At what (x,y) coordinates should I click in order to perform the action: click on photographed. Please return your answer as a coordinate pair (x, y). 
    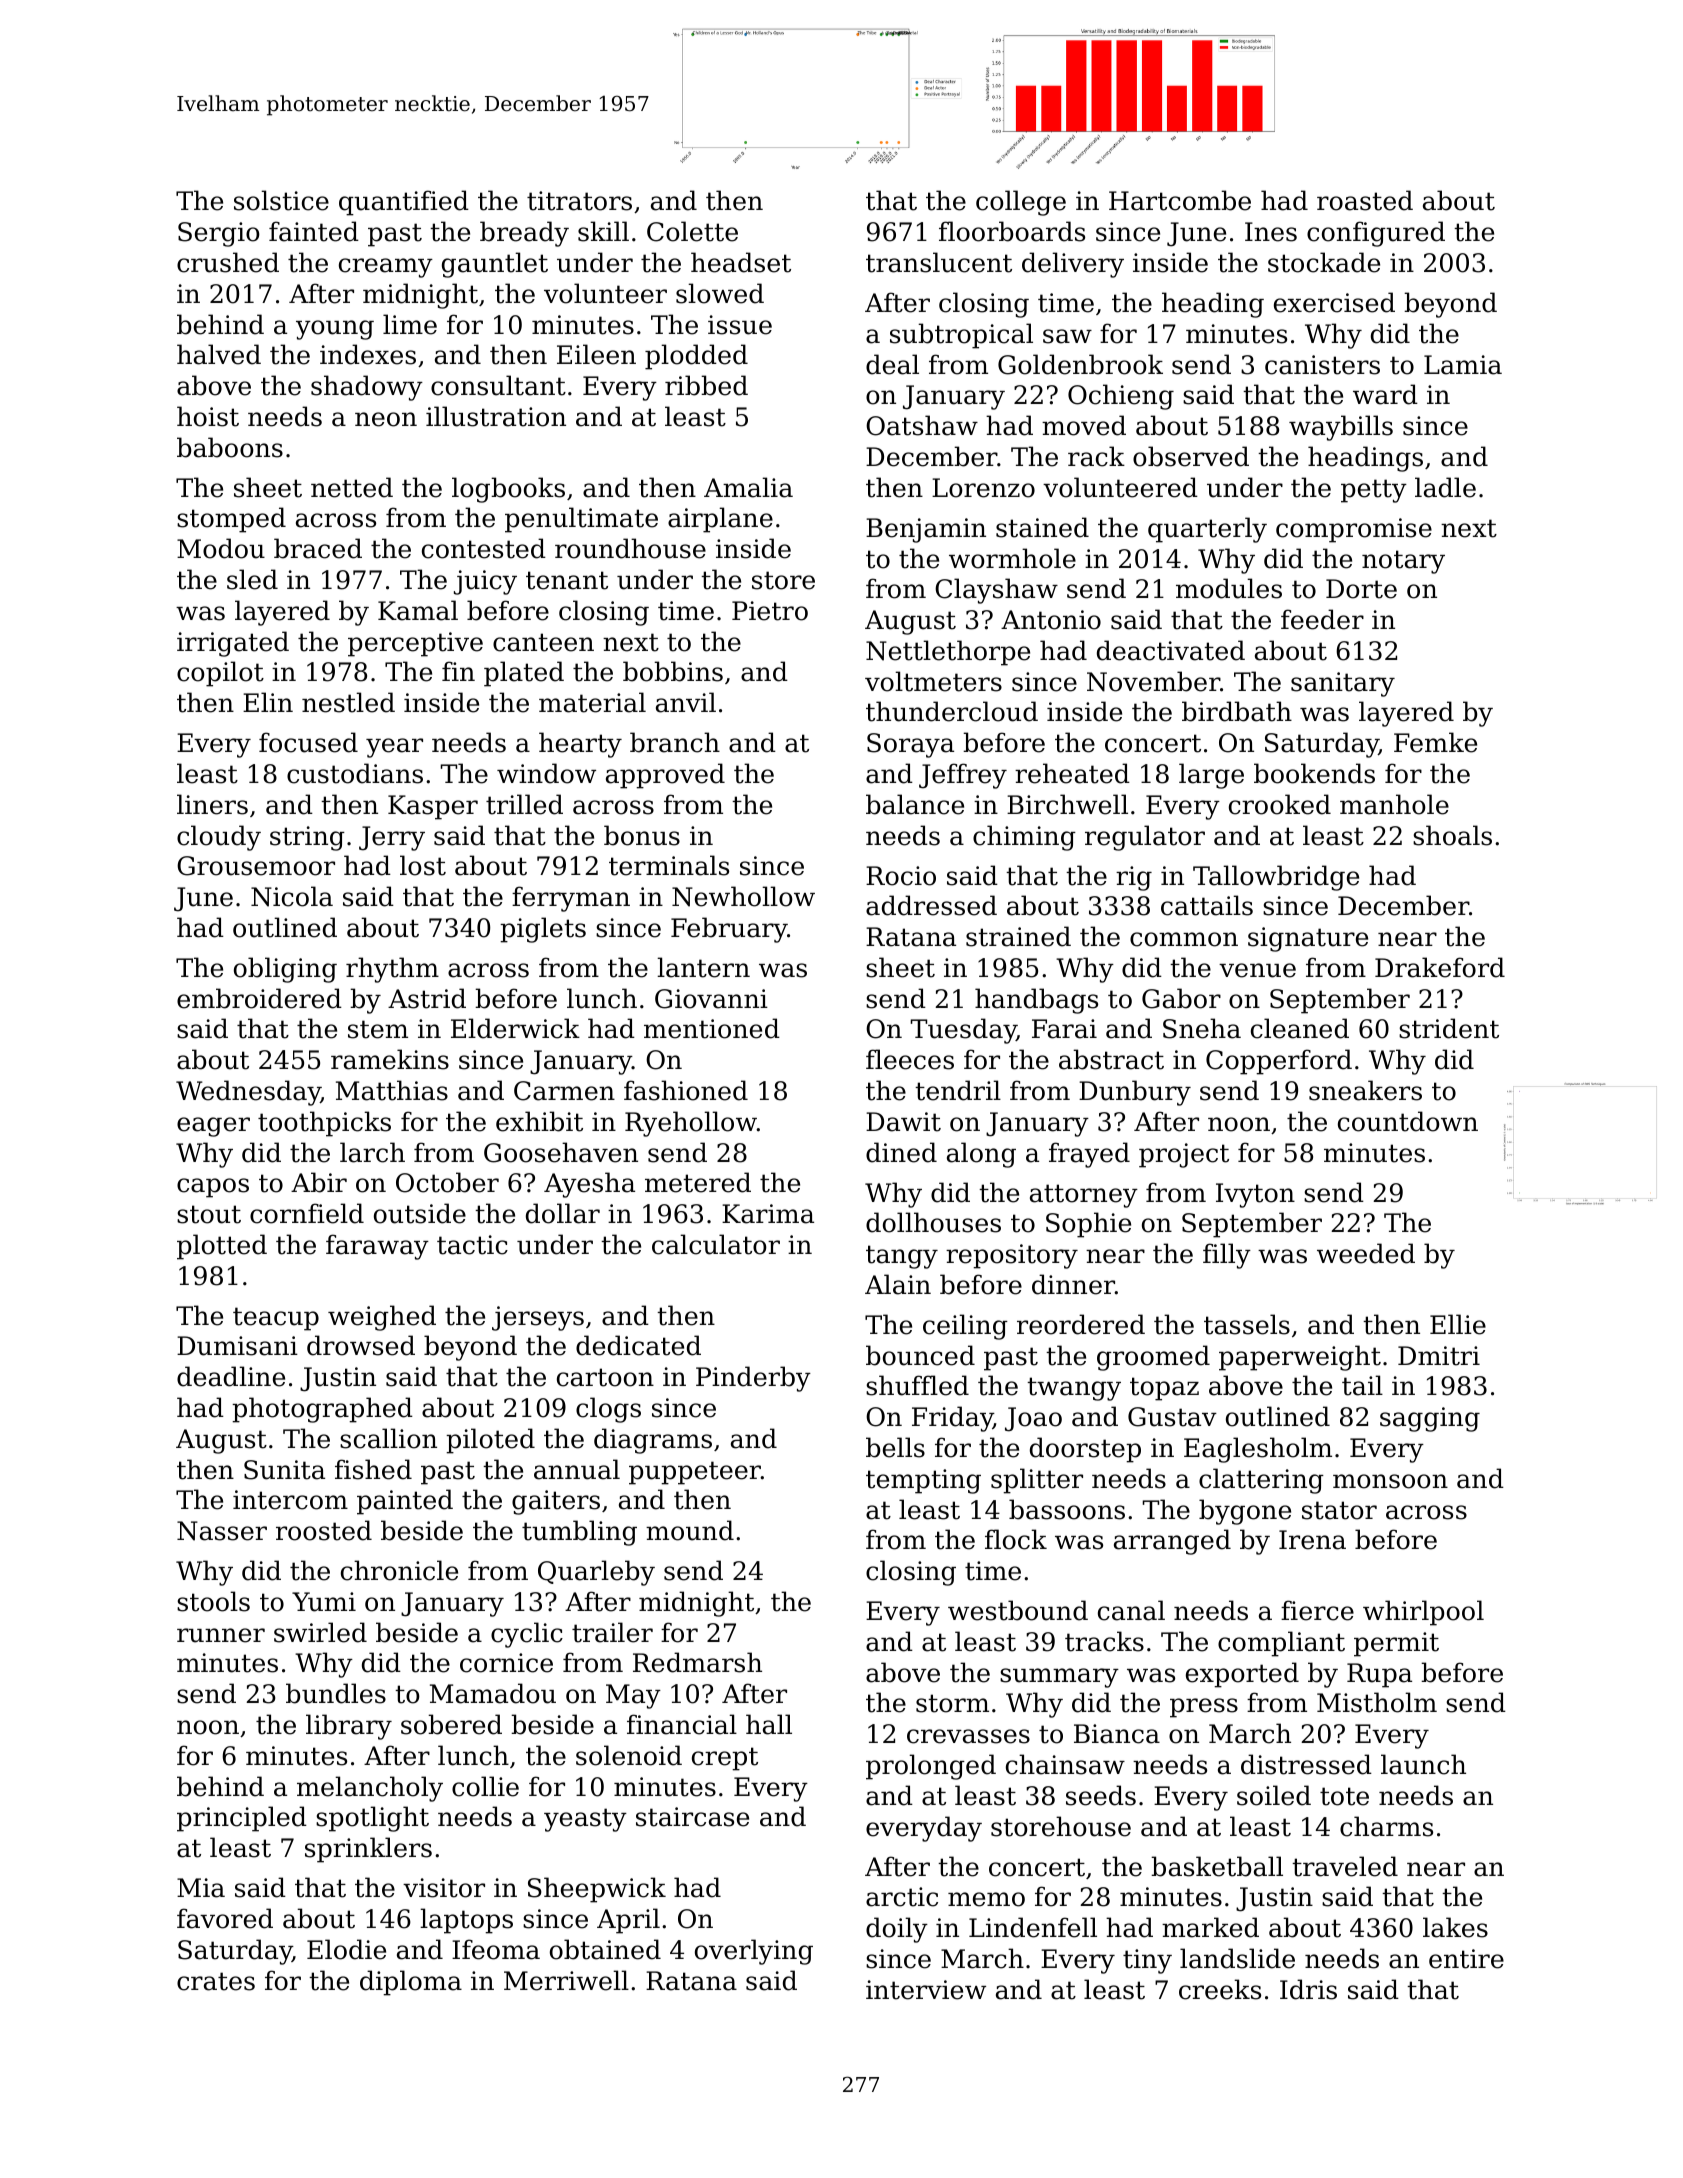
    Looking at the image, I should click on (322, 1410).
